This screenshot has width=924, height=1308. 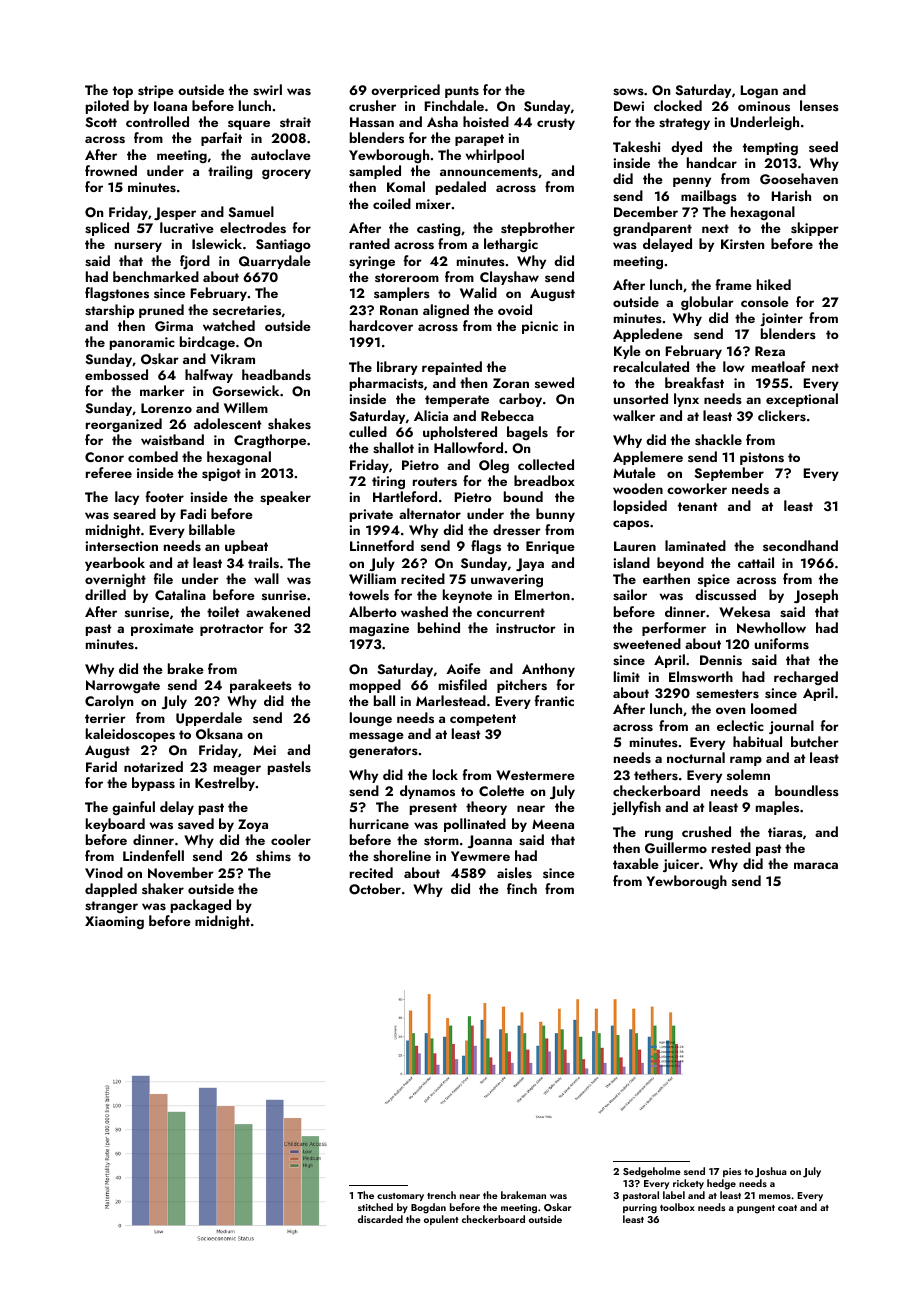 What do you see at coordinates (201, 906) in the screenshot?
I see `packaged` at bounding box center [201, 906].
